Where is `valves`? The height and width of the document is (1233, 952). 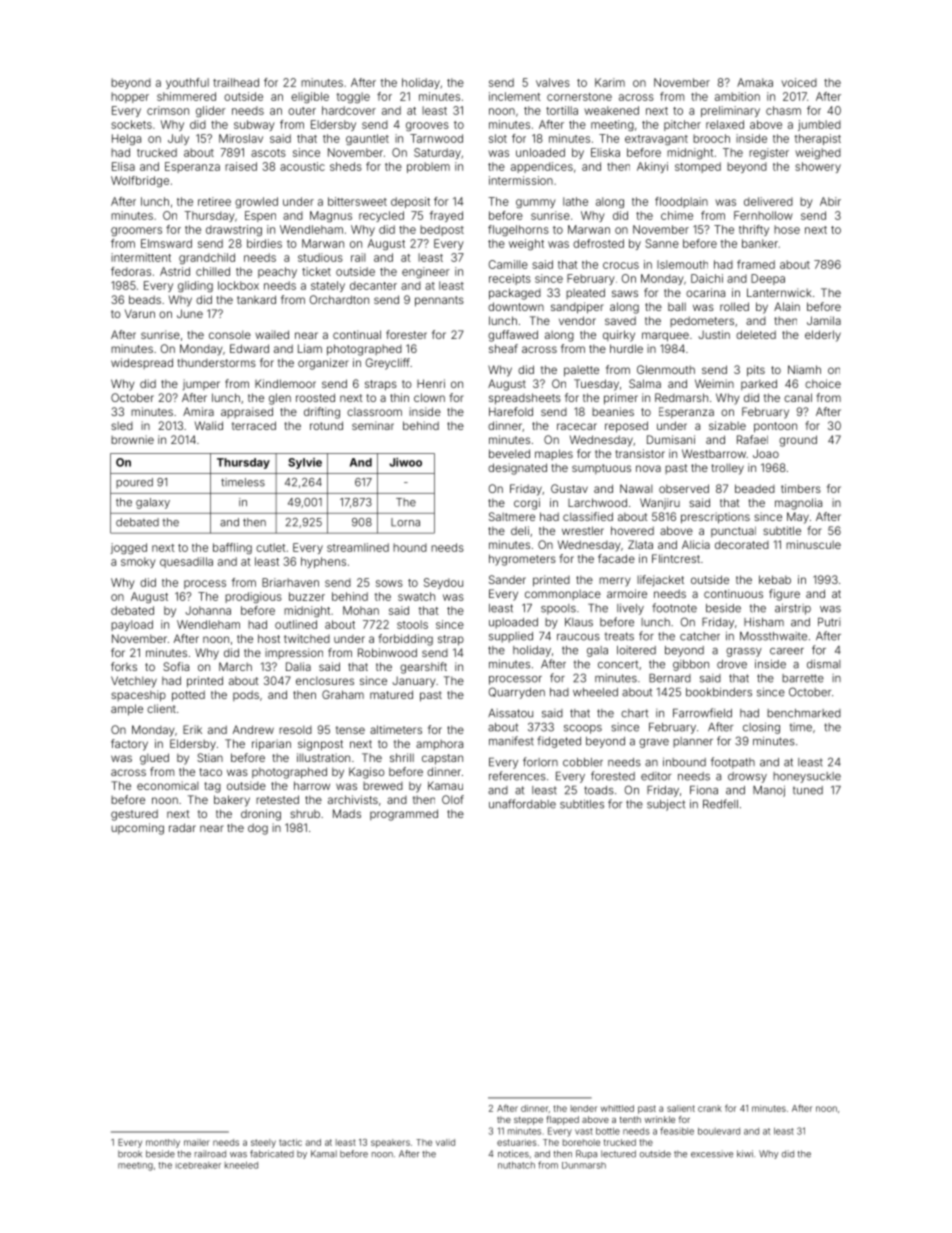 valves is located at coordinates (553, 82).
